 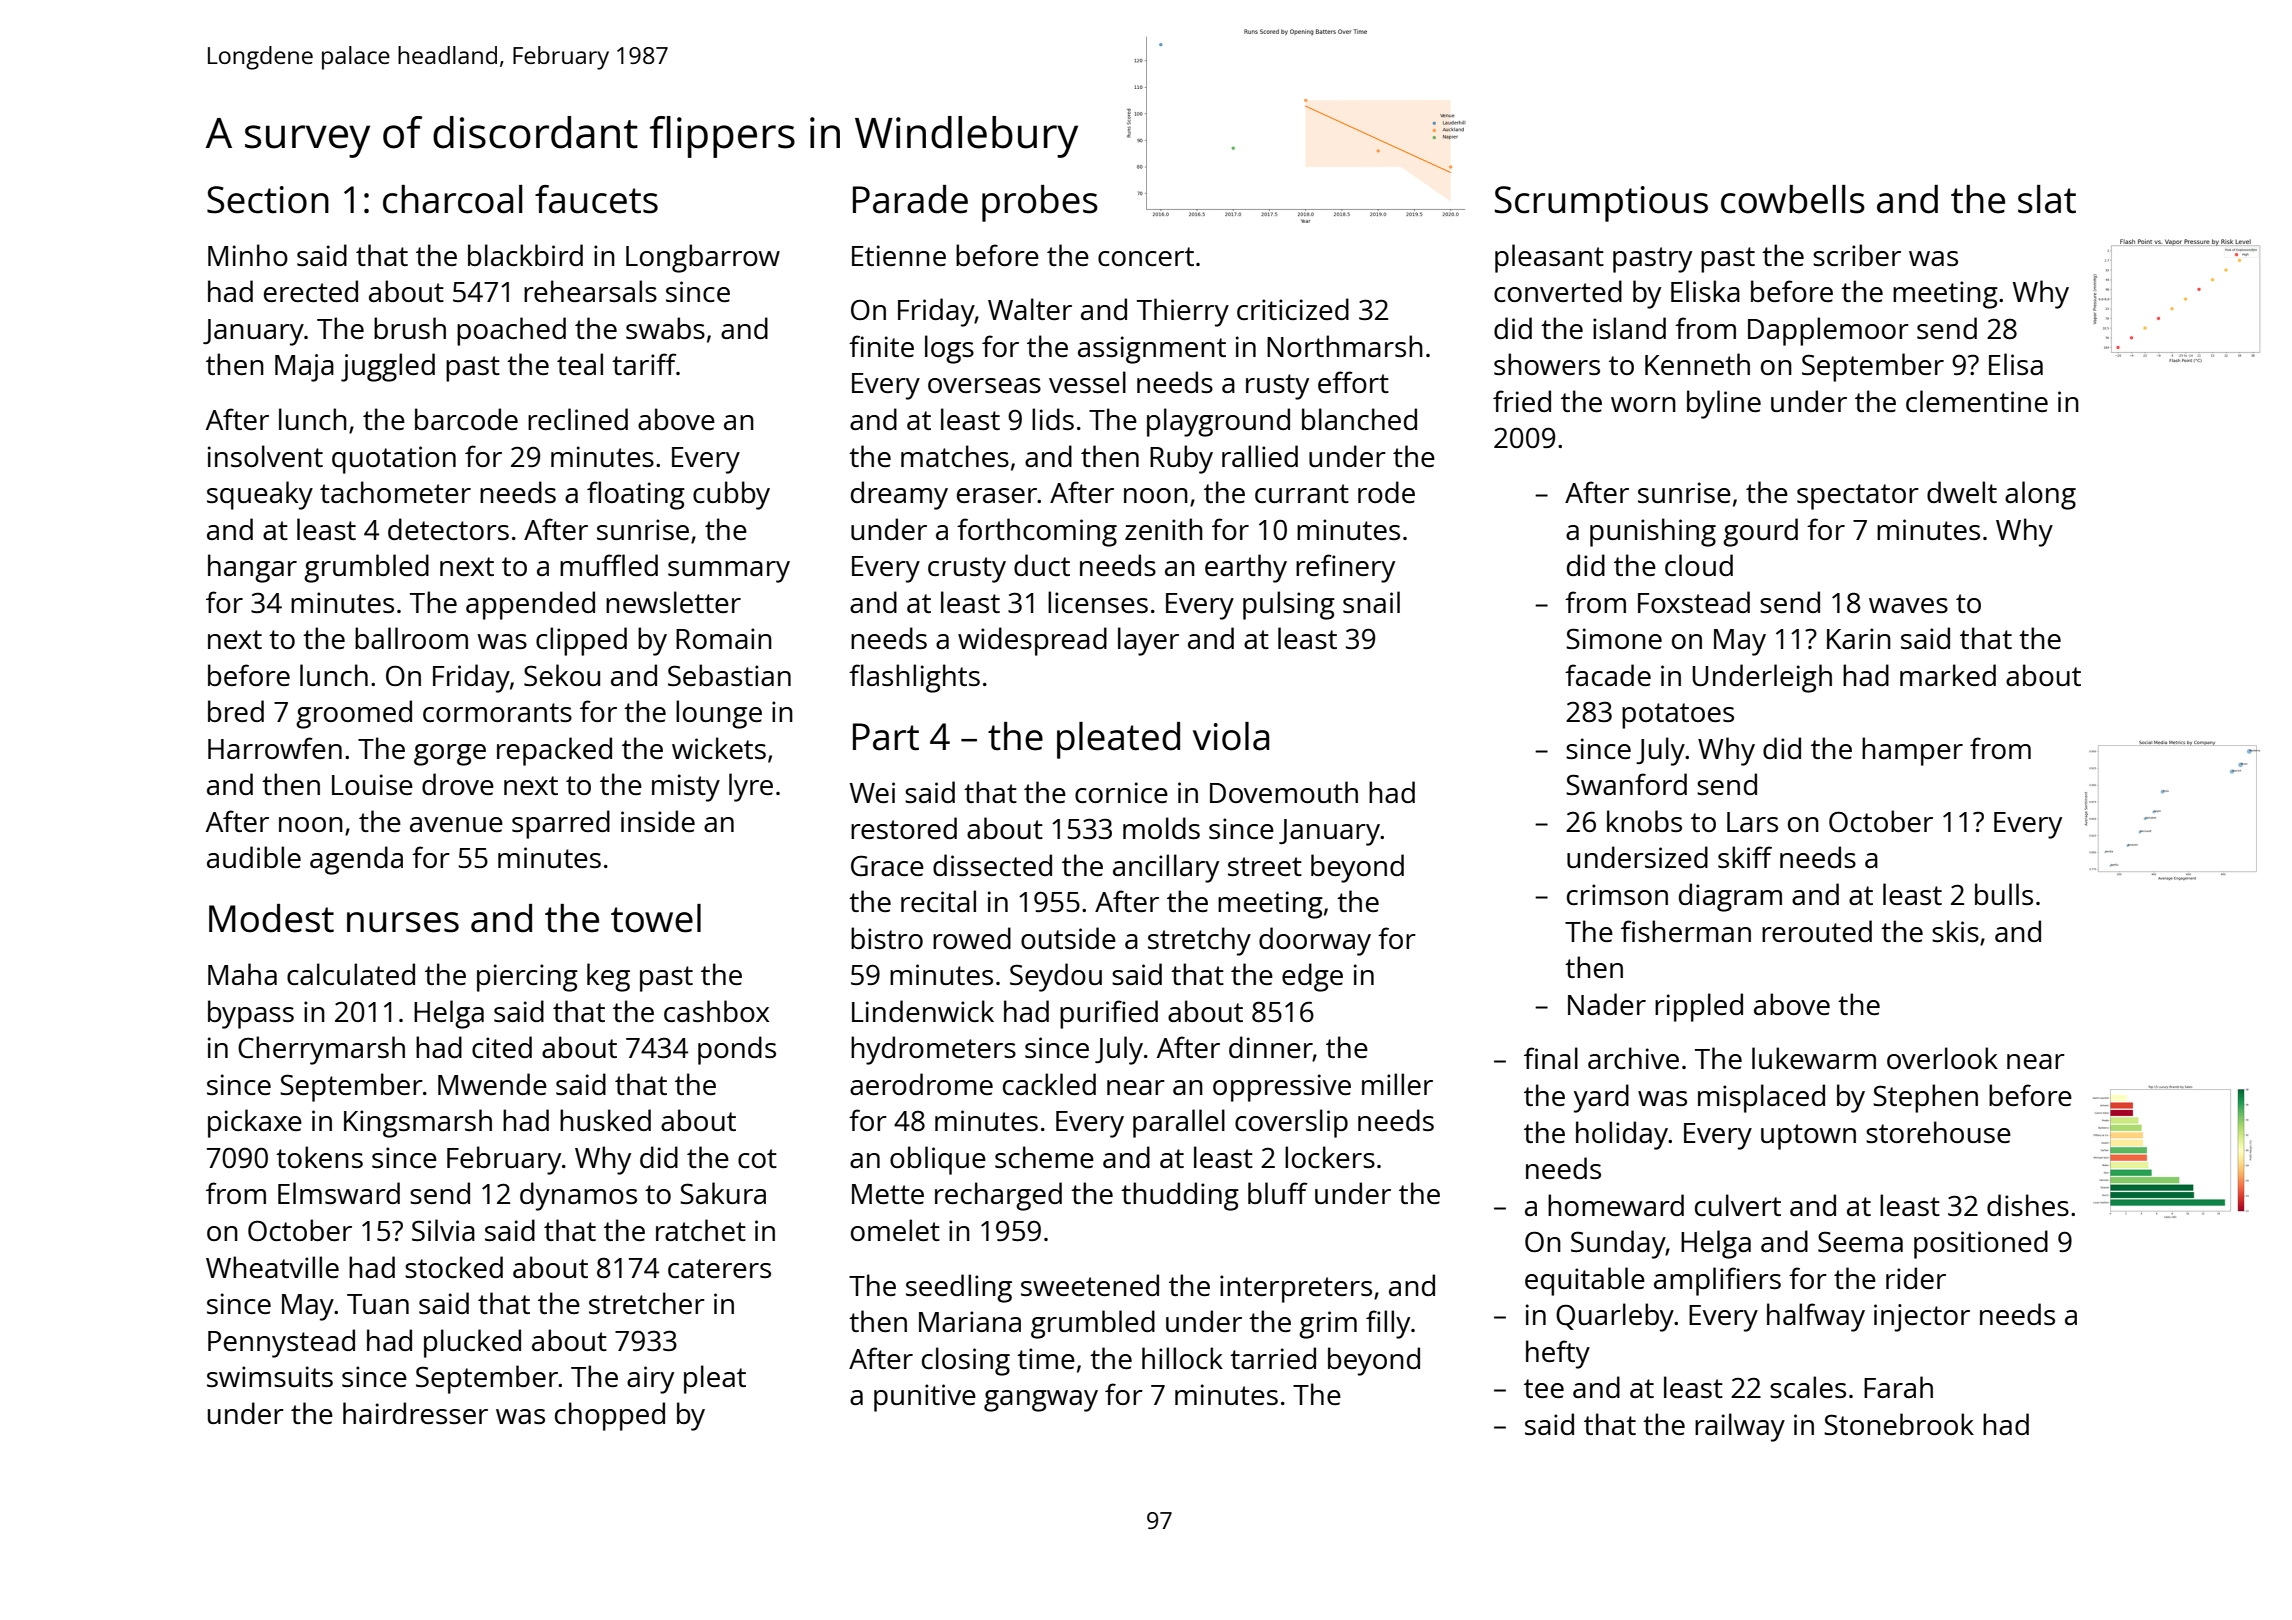 I want to click on ballroom, so click(x=411, y=638).
